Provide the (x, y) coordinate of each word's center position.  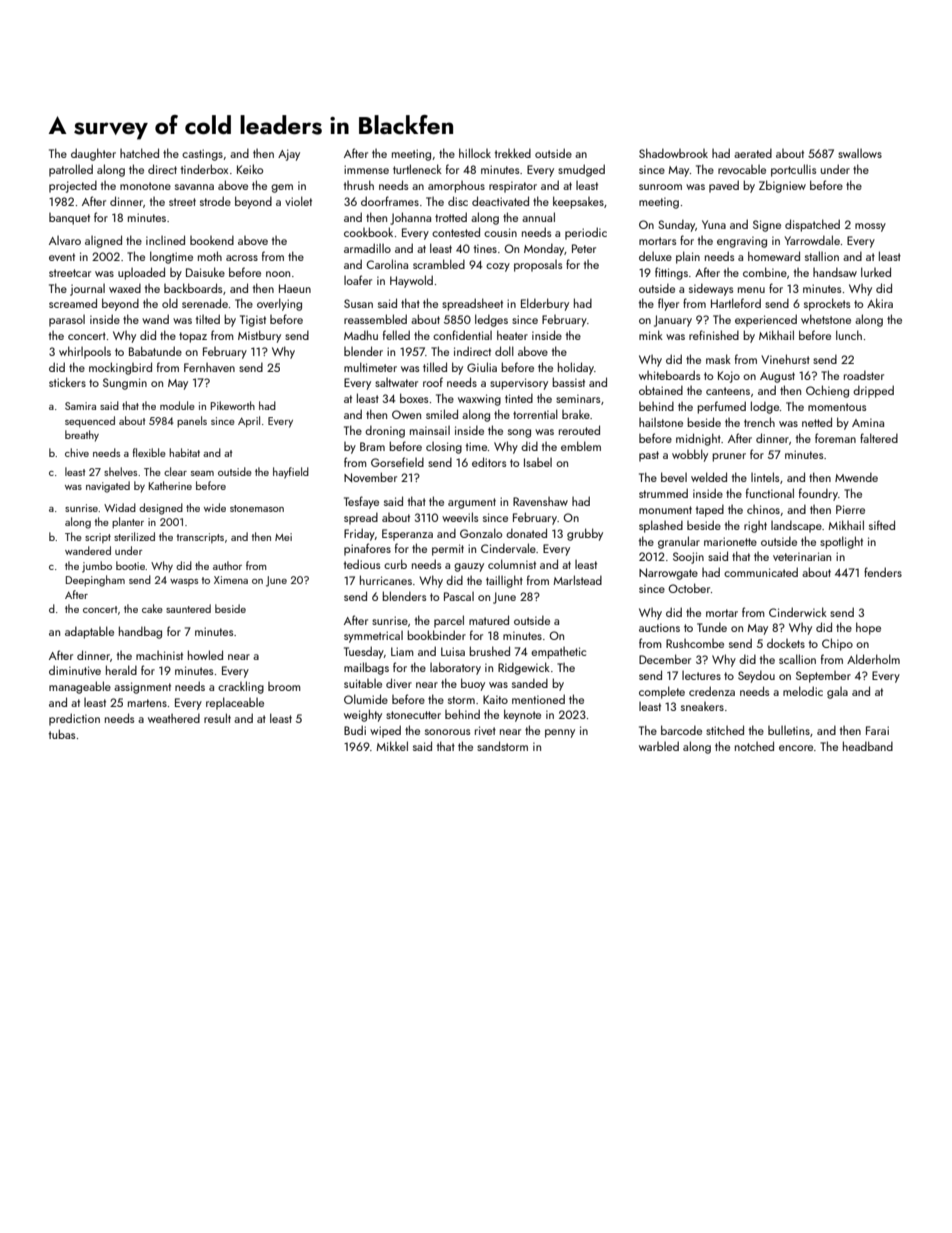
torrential (535, 414)
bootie (130, 565)
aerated (753, 153)
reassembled (375, 319)
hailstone (661, 422)
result (217, 718)
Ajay (289, 155)
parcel (449, 621)
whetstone (826, 319)
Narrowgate (668, 574)
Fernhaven (209, 367)
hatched (139, 153)
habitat (184, 452)
